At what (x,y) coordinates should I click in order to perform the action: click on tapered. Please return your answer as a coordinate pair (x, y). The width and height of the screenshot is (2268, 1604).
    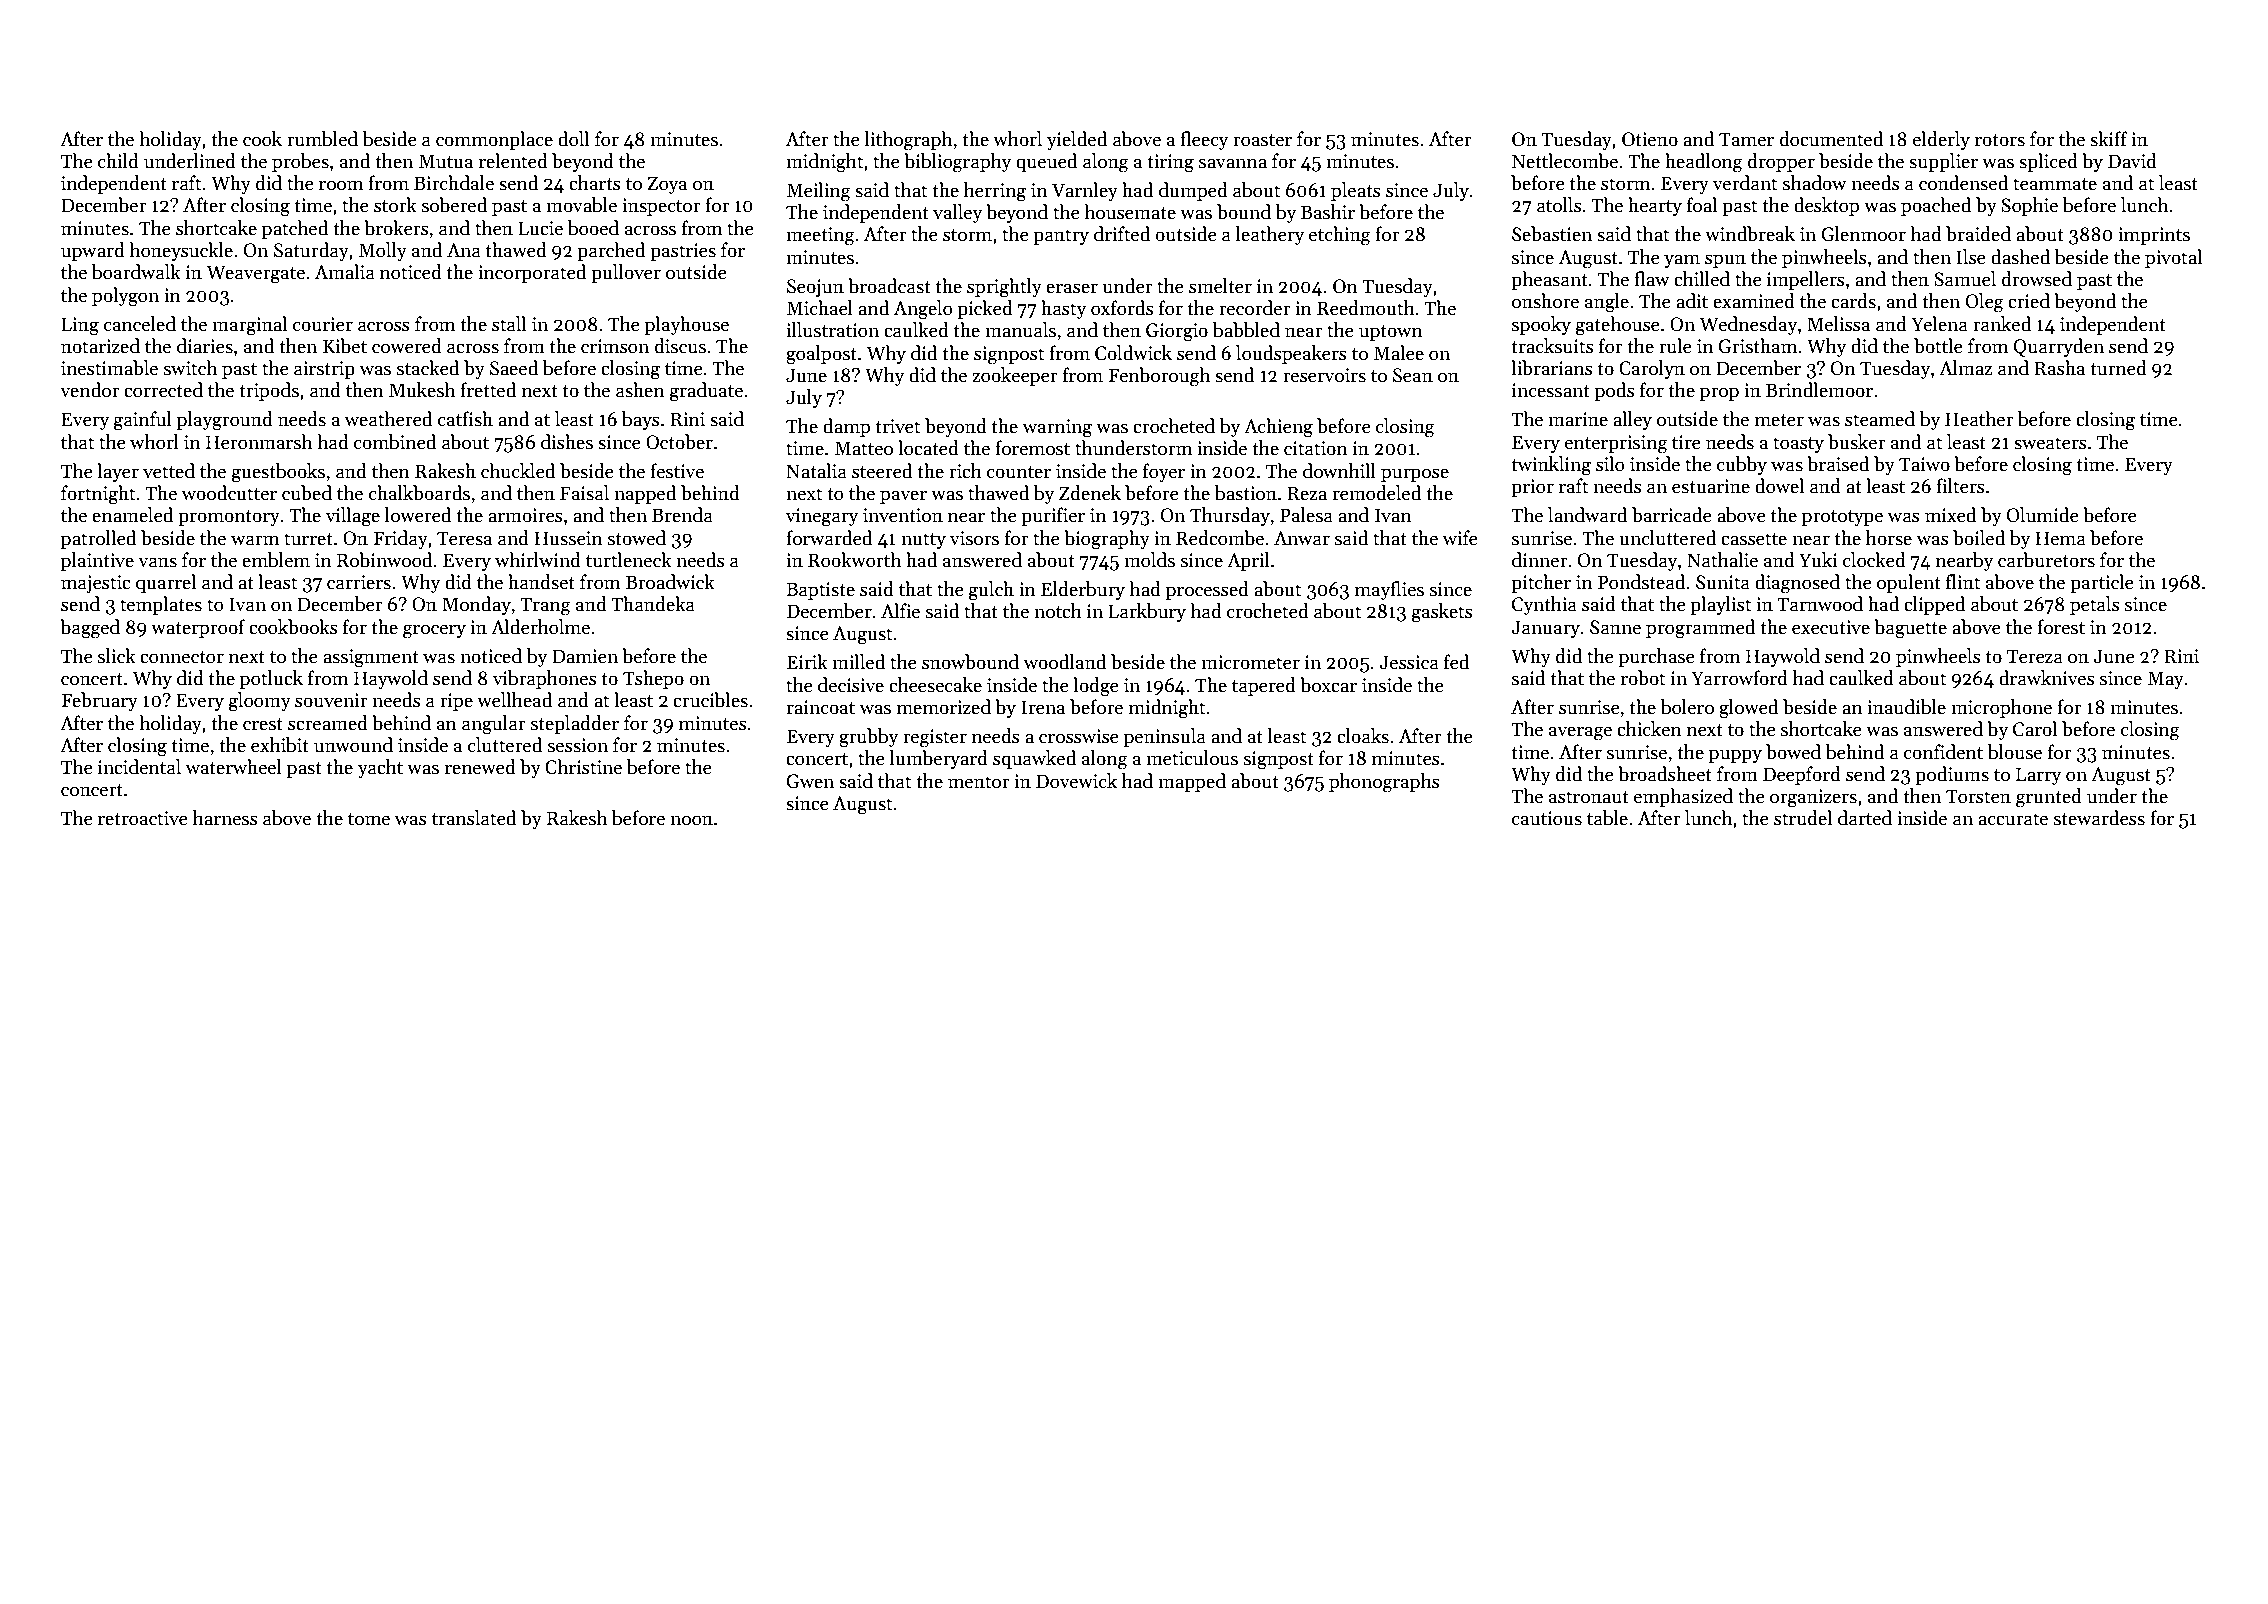
    Looking at the image, I should click on (1264, 686).
